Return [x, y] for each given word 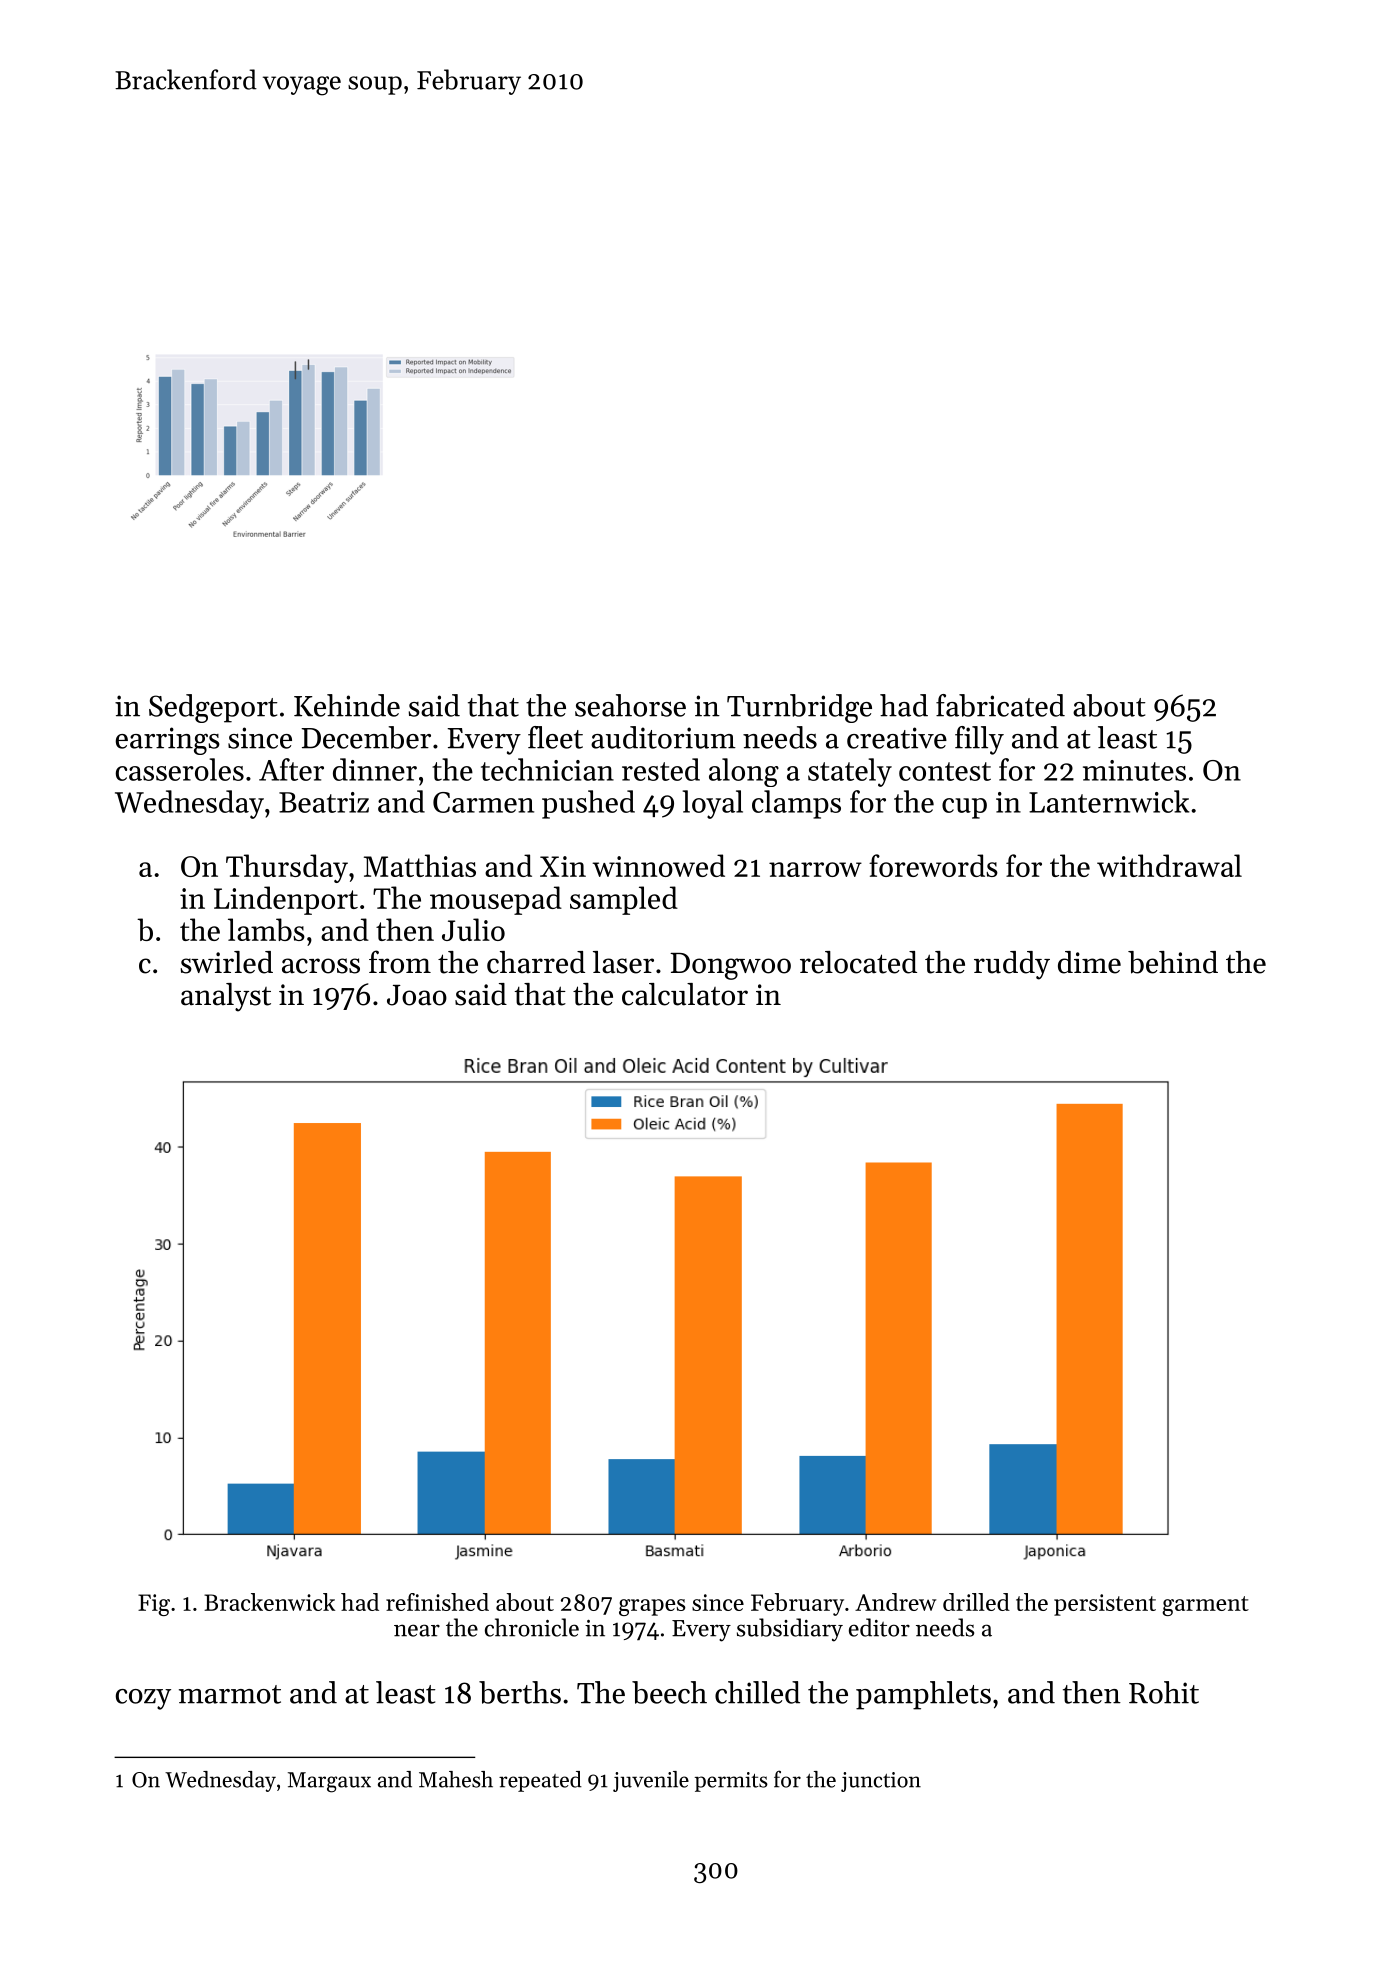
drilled [976, 1602]
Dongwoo [730, 966]
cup [964, 808]
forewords [933, 865]
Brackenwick [269, 1602]
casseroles [180, 769]
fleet [555, 737]
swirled [227, 962]
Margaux [329, 1782]
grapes [652, 1607]
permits [731, 1782]
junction [881, 1782]
